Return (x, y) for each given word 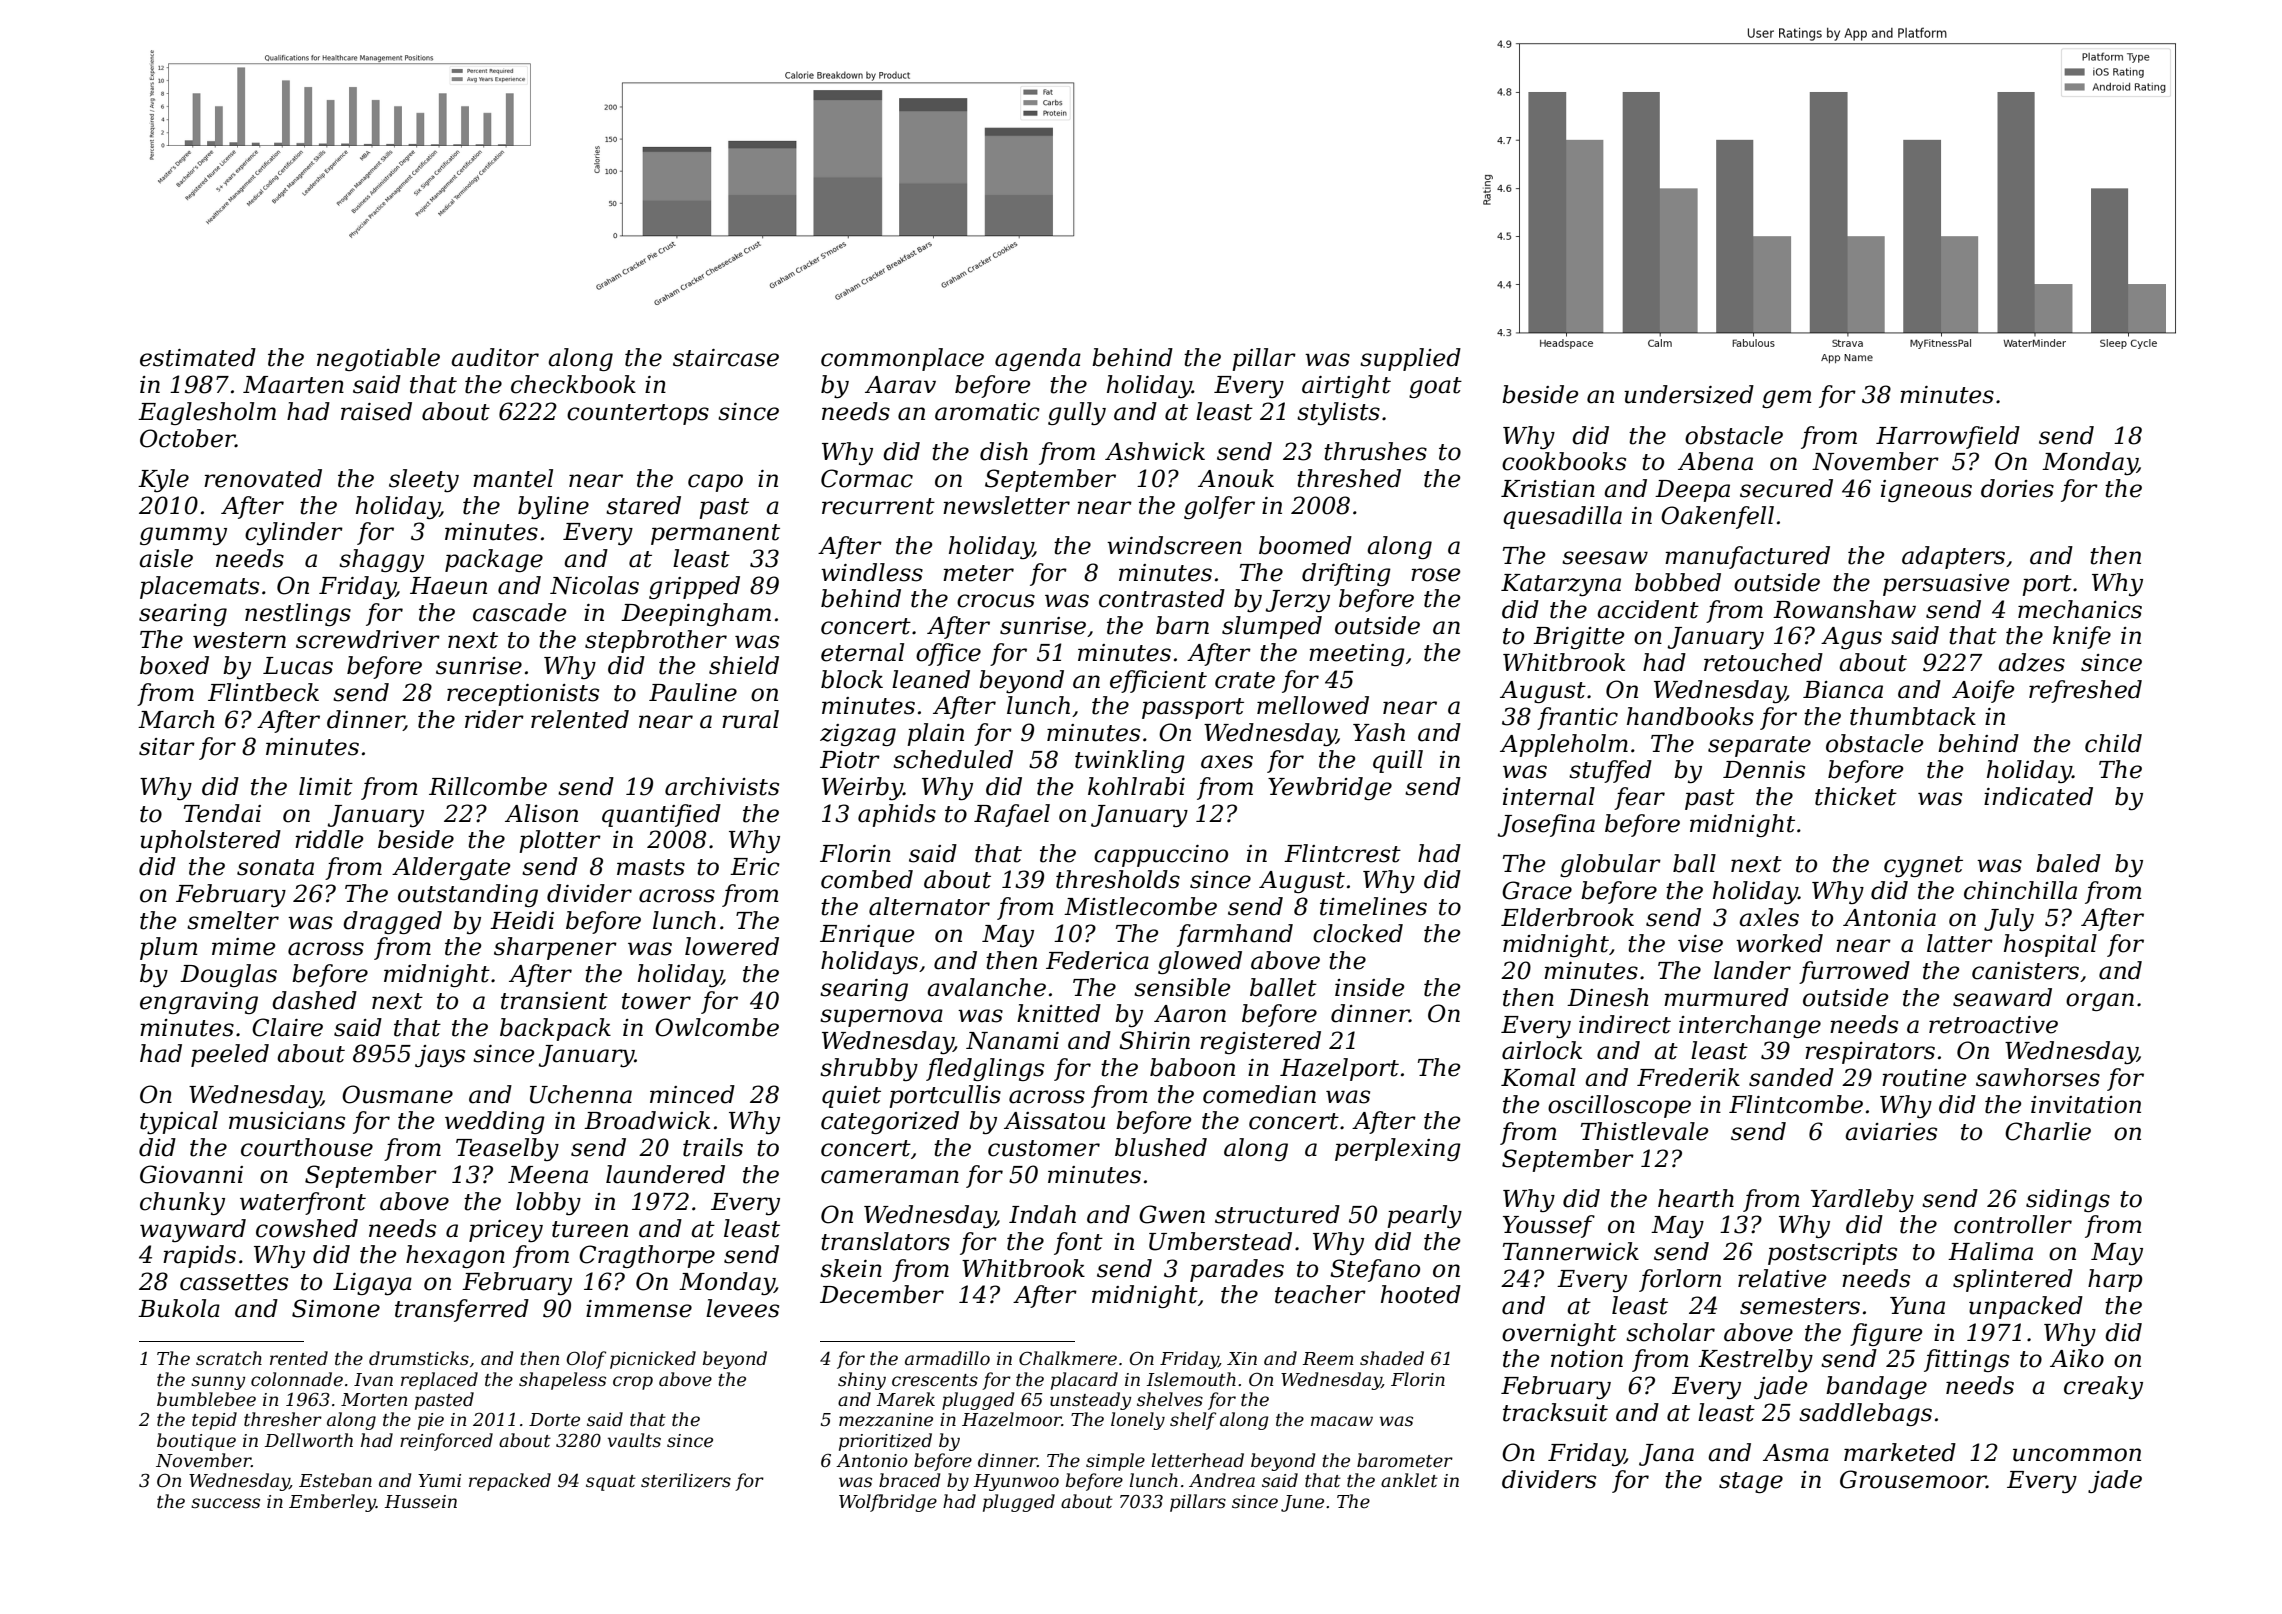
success (225, 1503)
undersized (1689, 394)
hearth (1696, 1198)
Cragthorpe (647, 1256)
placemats (199, 587)
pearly (1424, 1216)
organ (2100, 1002)
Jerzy (1298, 601)
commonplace (902, 359)
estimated (198, 357)
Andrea (1222, 1480)
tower (656, 1001)
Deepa (1692, 491)
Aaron (1190, 1014)
